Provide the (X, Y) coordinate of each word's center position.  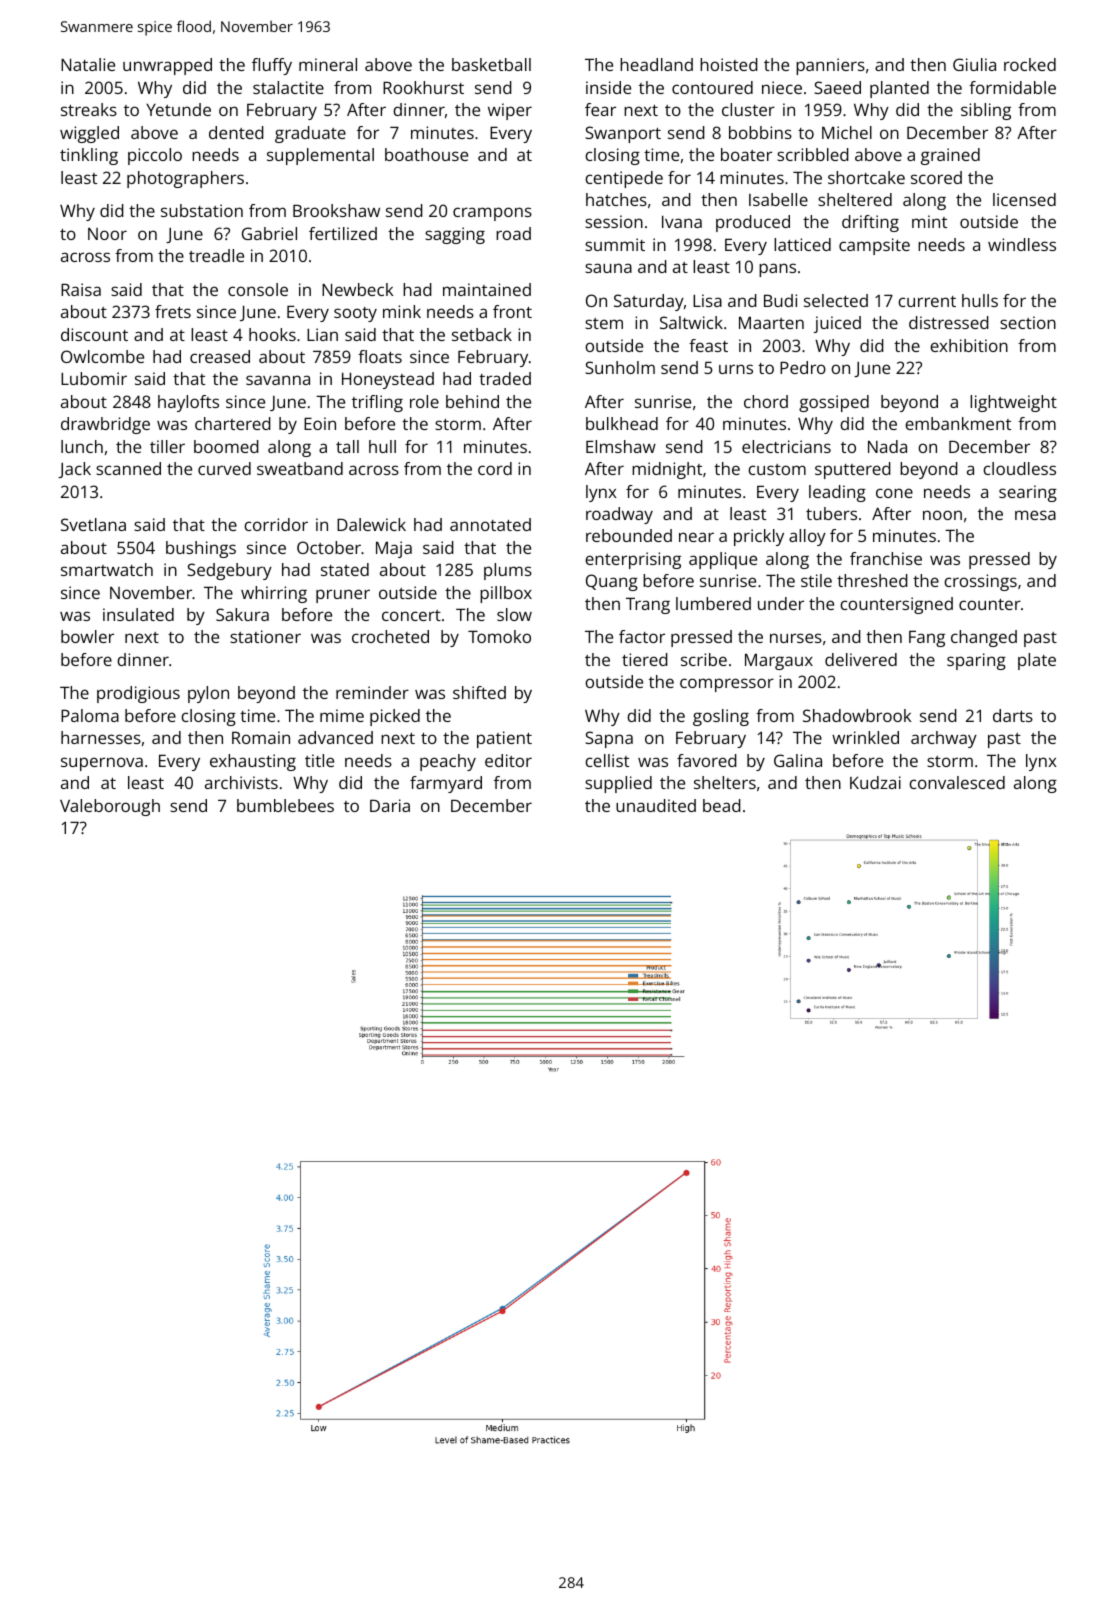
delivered (861, 659)
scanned (128, 468)
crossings (980, 582)
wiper (510, 111)
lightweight (1013, 403)
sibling (986, 111)
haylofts (188, 403)
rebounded (629, 535)
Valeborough (110, 807)
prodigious (138, 694)
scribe (704, 659)
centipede (624, 179)
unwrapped (167, 66)
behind (472, 401)
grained (950, 156)
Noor (107, 234)
